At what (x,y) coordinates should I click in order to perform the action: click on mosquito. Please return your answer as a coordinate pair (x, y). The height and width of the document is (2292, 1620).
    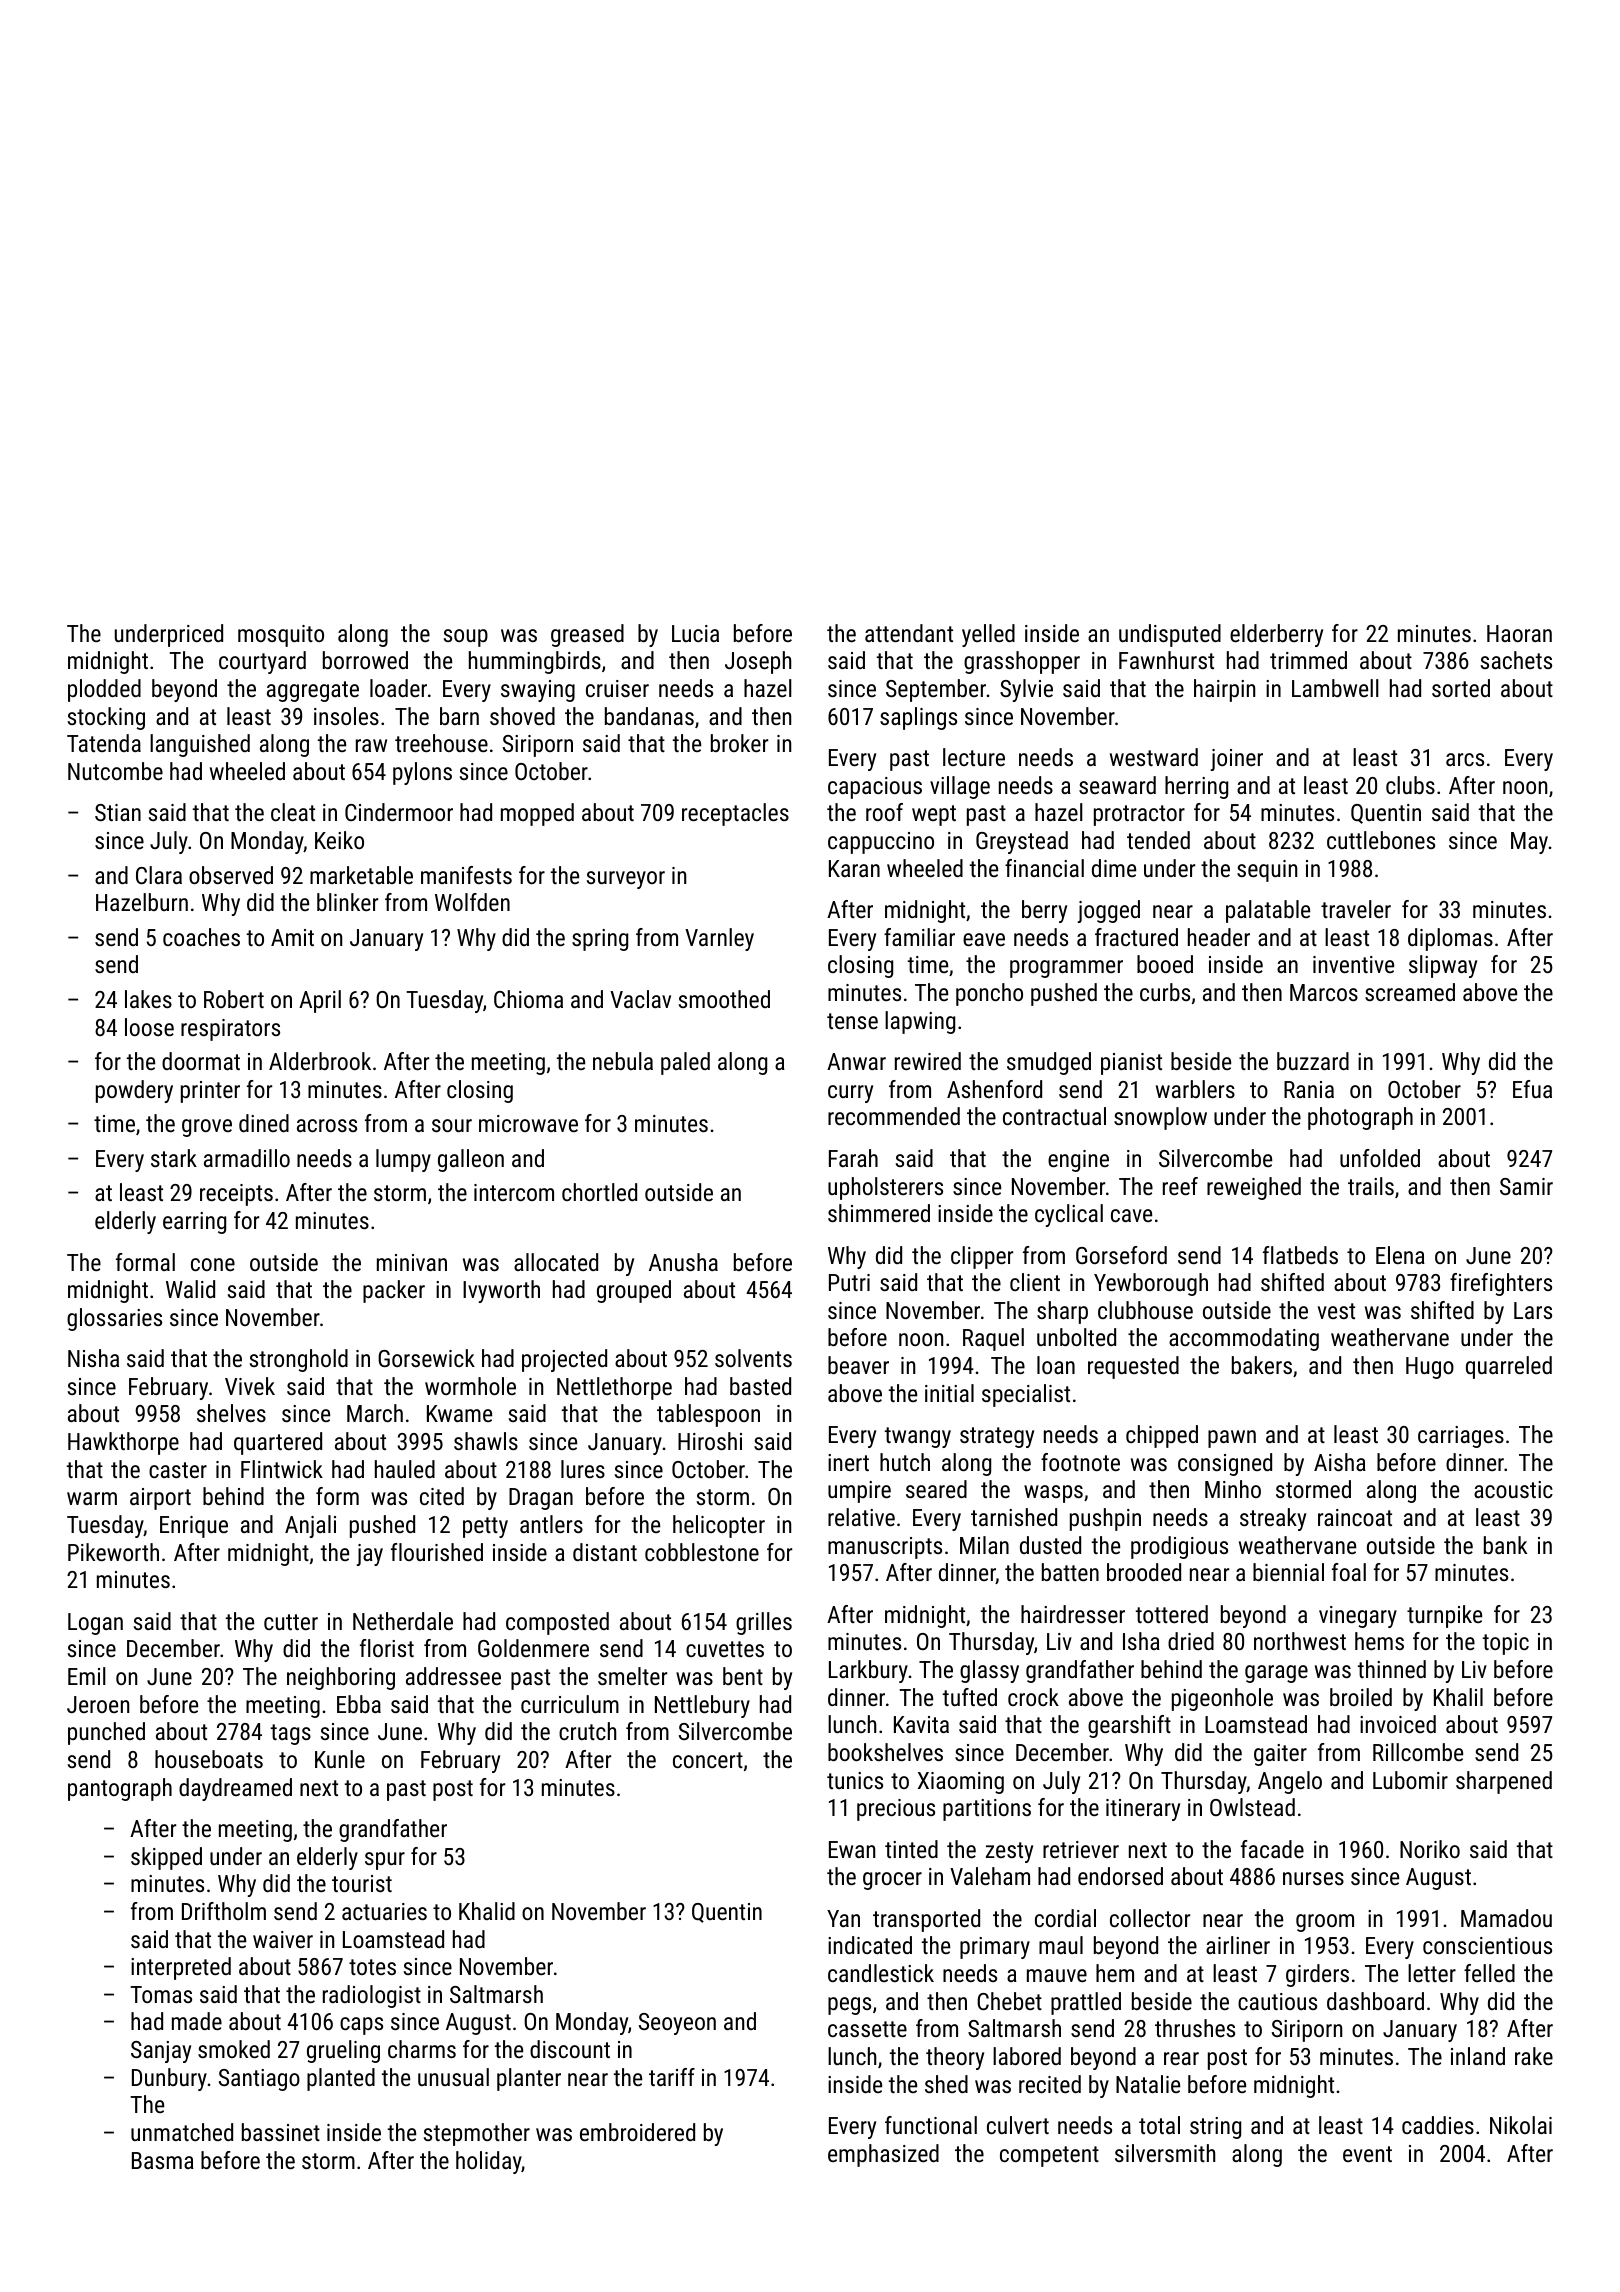
    Looking at the image, I should click on (281, 636).
